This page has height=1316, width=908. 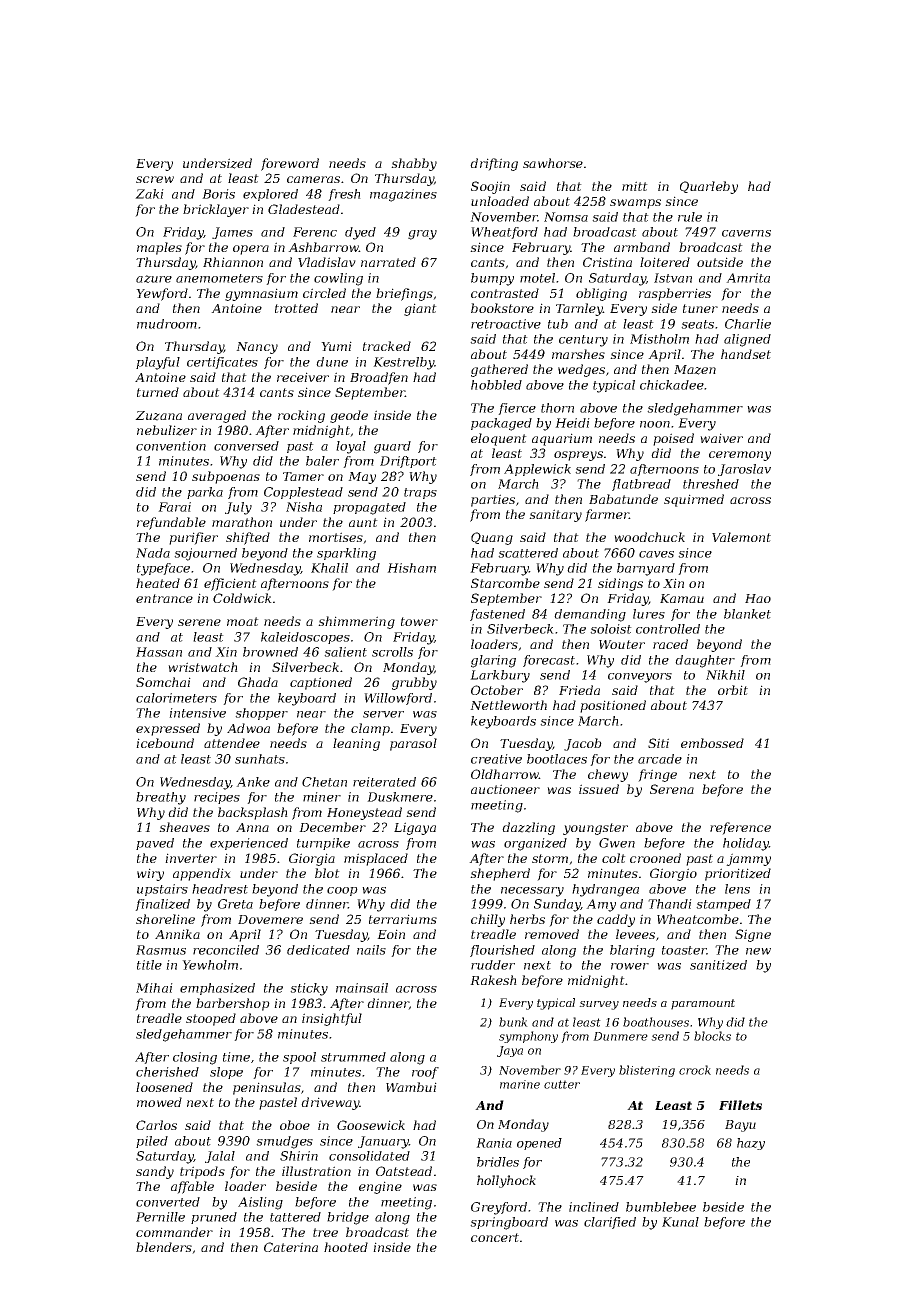 What do you see at coordinates (694, 500) in the page?
I see `squirmed` at bounding box center [694, 500].
